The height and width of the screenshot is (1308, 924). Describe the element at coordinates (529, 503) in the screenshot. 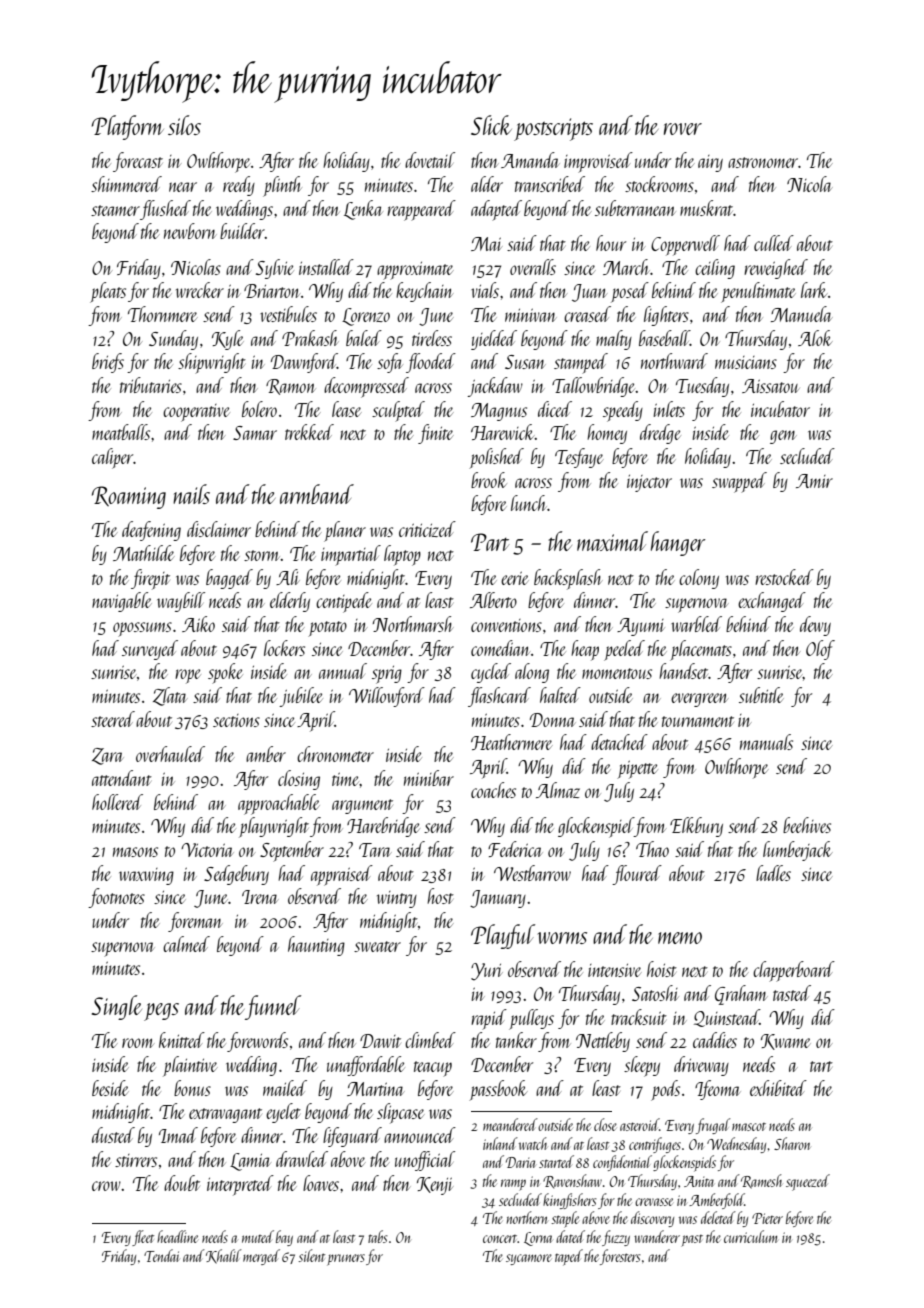

I see `lunch` at that location.
